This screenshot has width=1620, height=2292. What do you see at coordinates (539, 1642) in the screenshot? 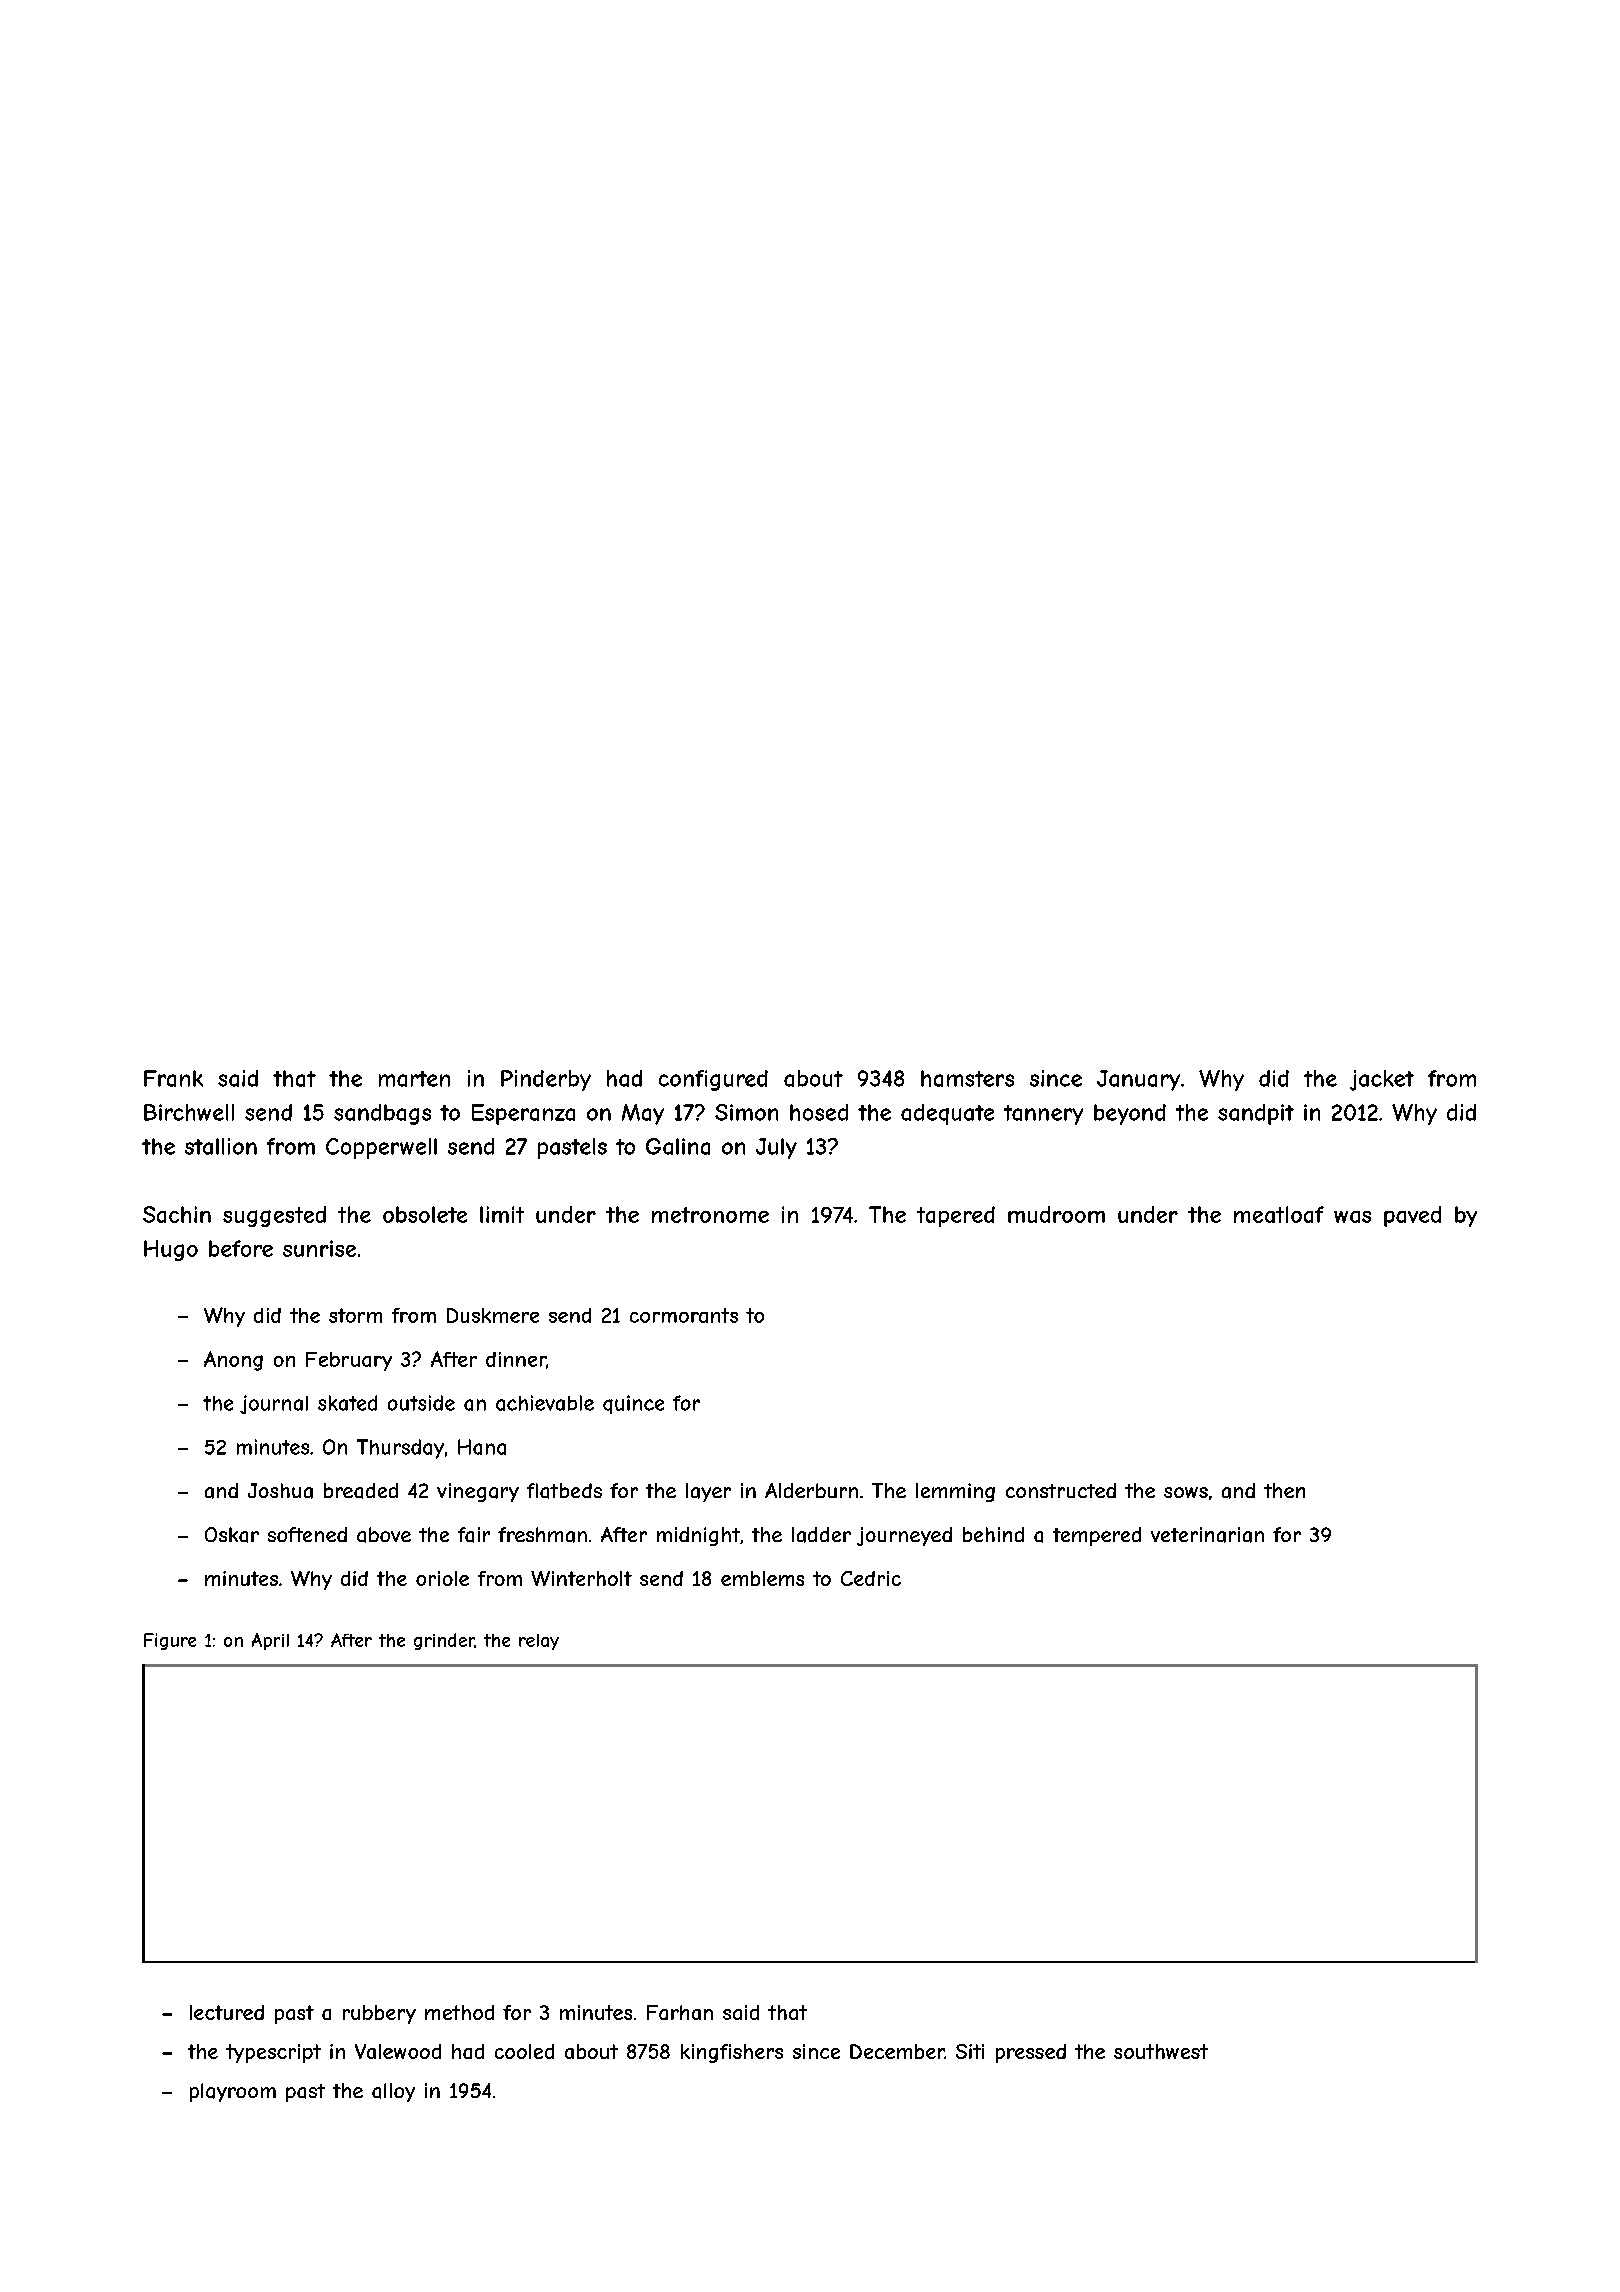
I see `relay` at bounding box center [539, 1642].
